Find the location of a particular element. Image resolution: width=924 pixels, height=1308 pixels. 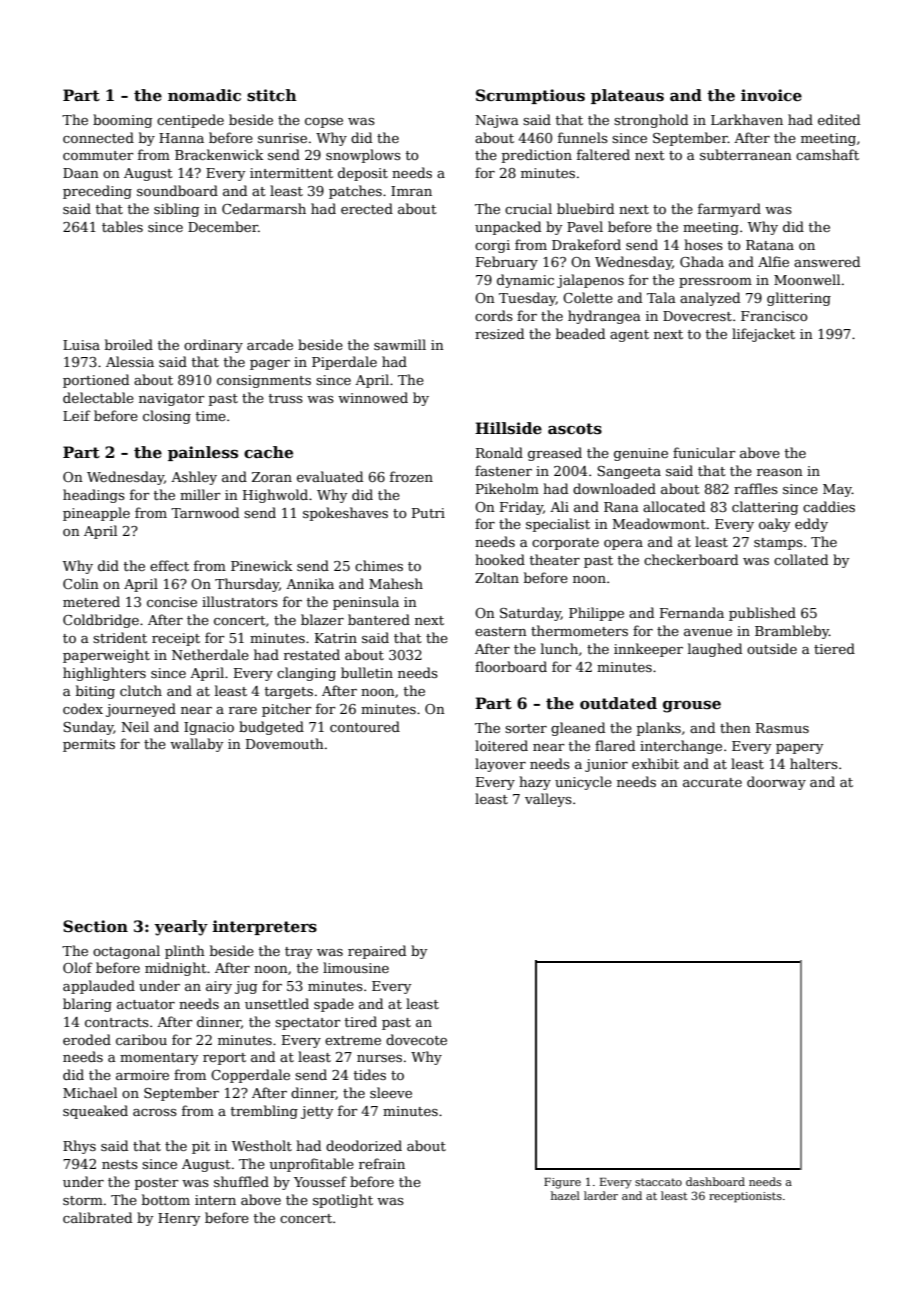

farmyard is located at coordinates (729, 210).
